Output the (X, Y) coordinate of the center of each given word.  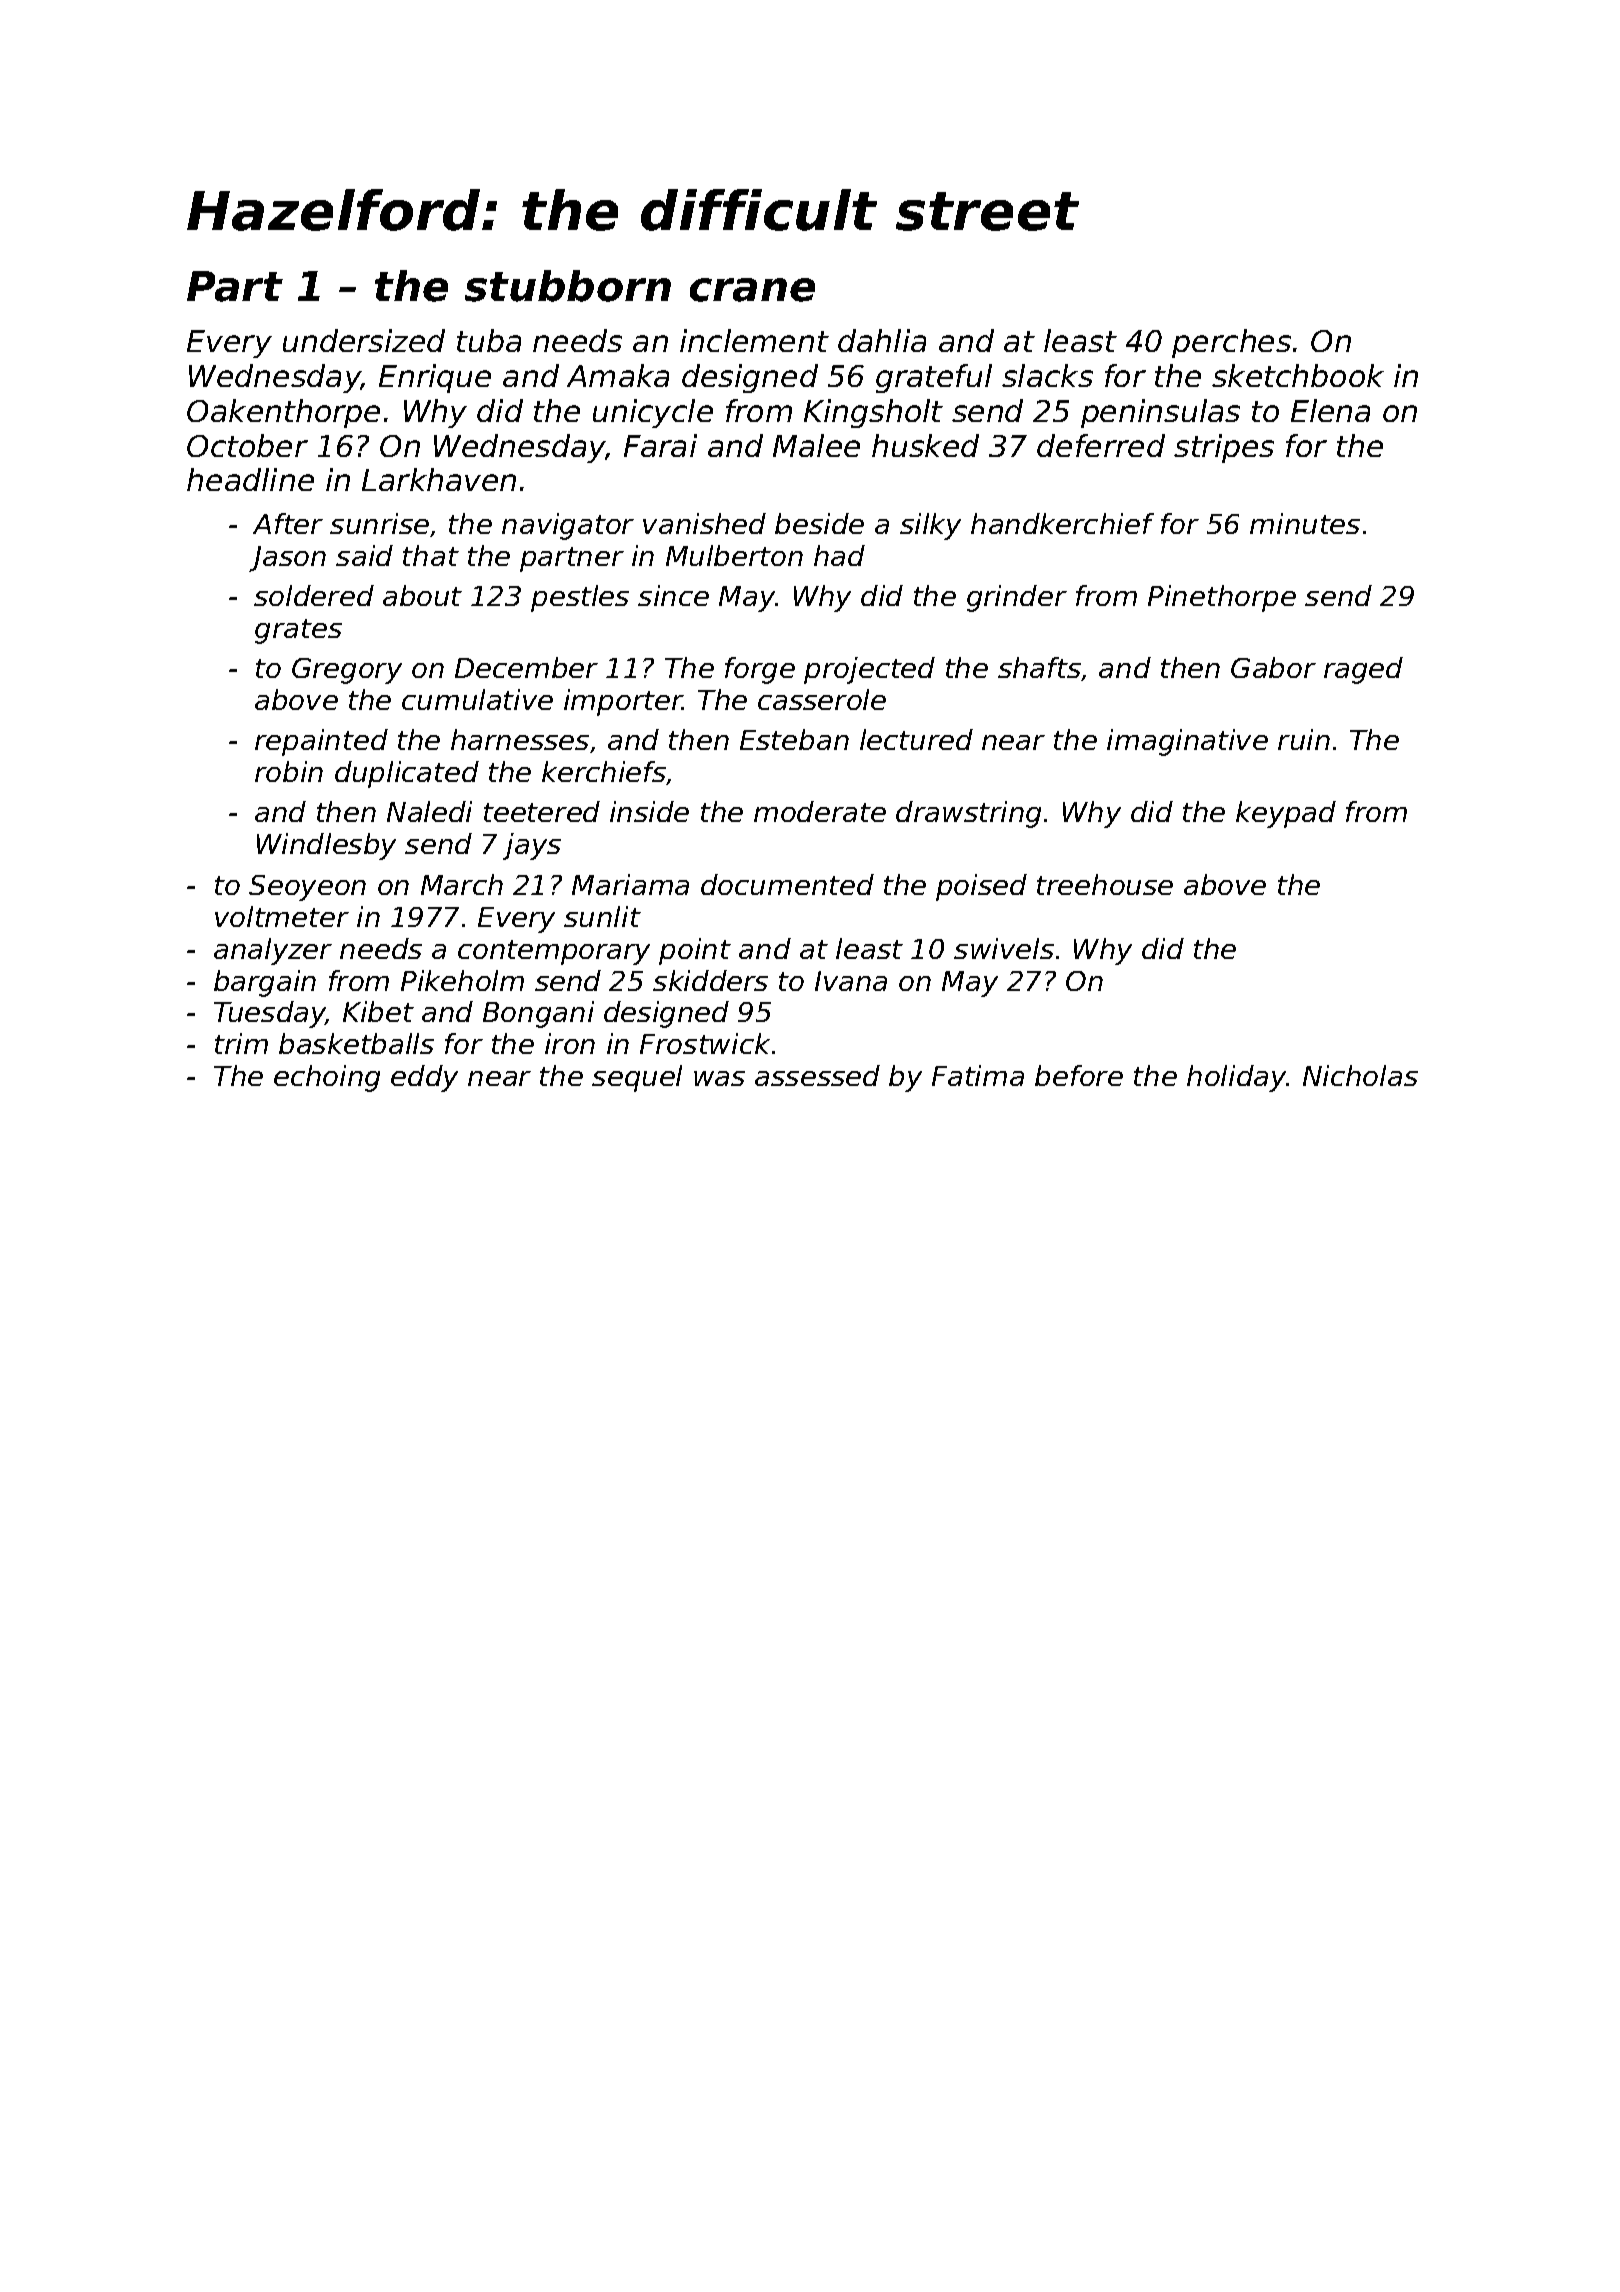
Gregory (347, 671)
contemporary (554, 952)
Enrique (435, 378)
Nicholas (1360, 1075)
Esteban (794, 739)
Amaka (618, 375)
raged (1363, 670)
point (695, 951)
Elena (1330, 410)
